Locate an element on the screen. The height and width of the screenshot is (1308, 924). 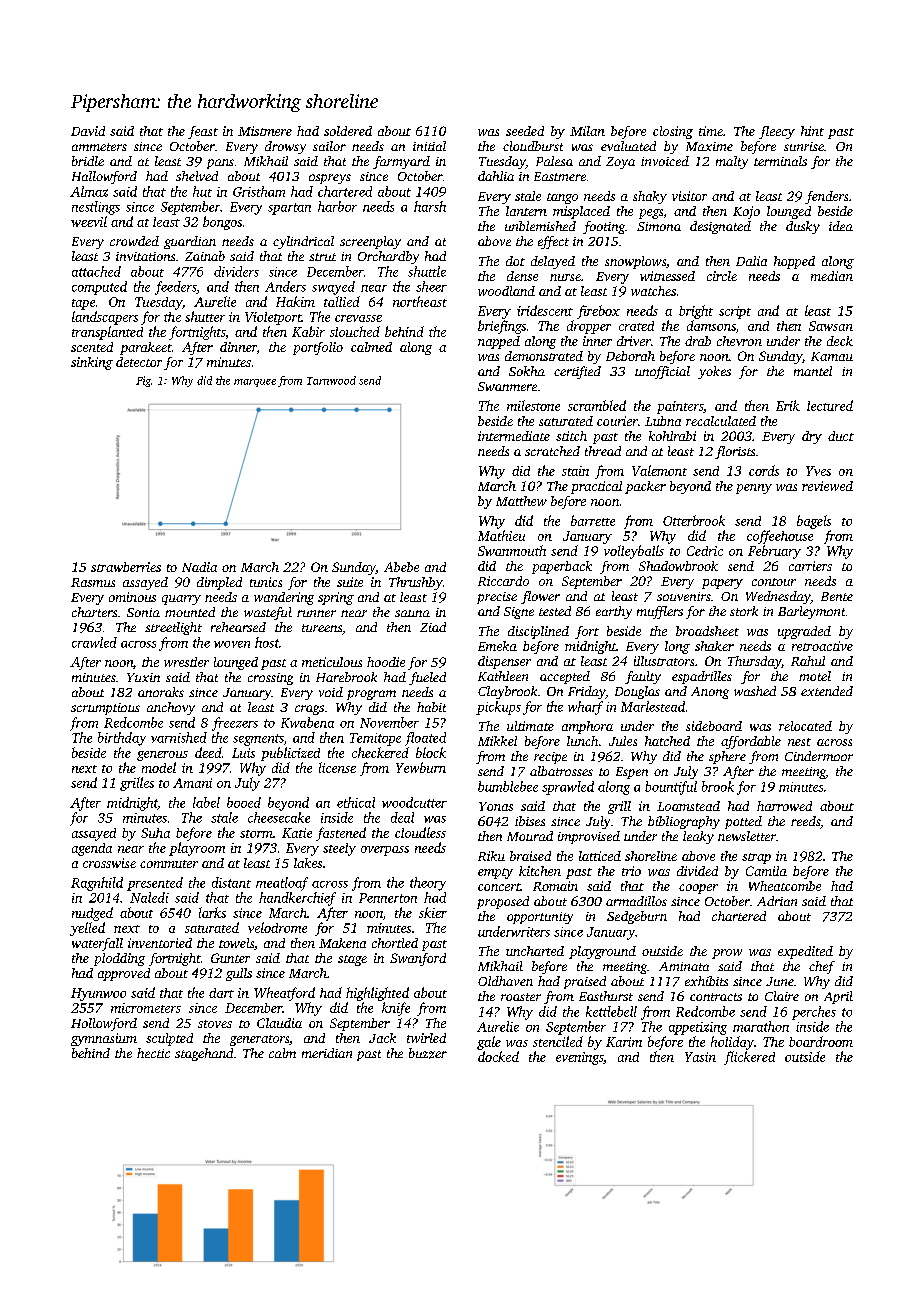
bridle is located at coordinates (88, 161).
